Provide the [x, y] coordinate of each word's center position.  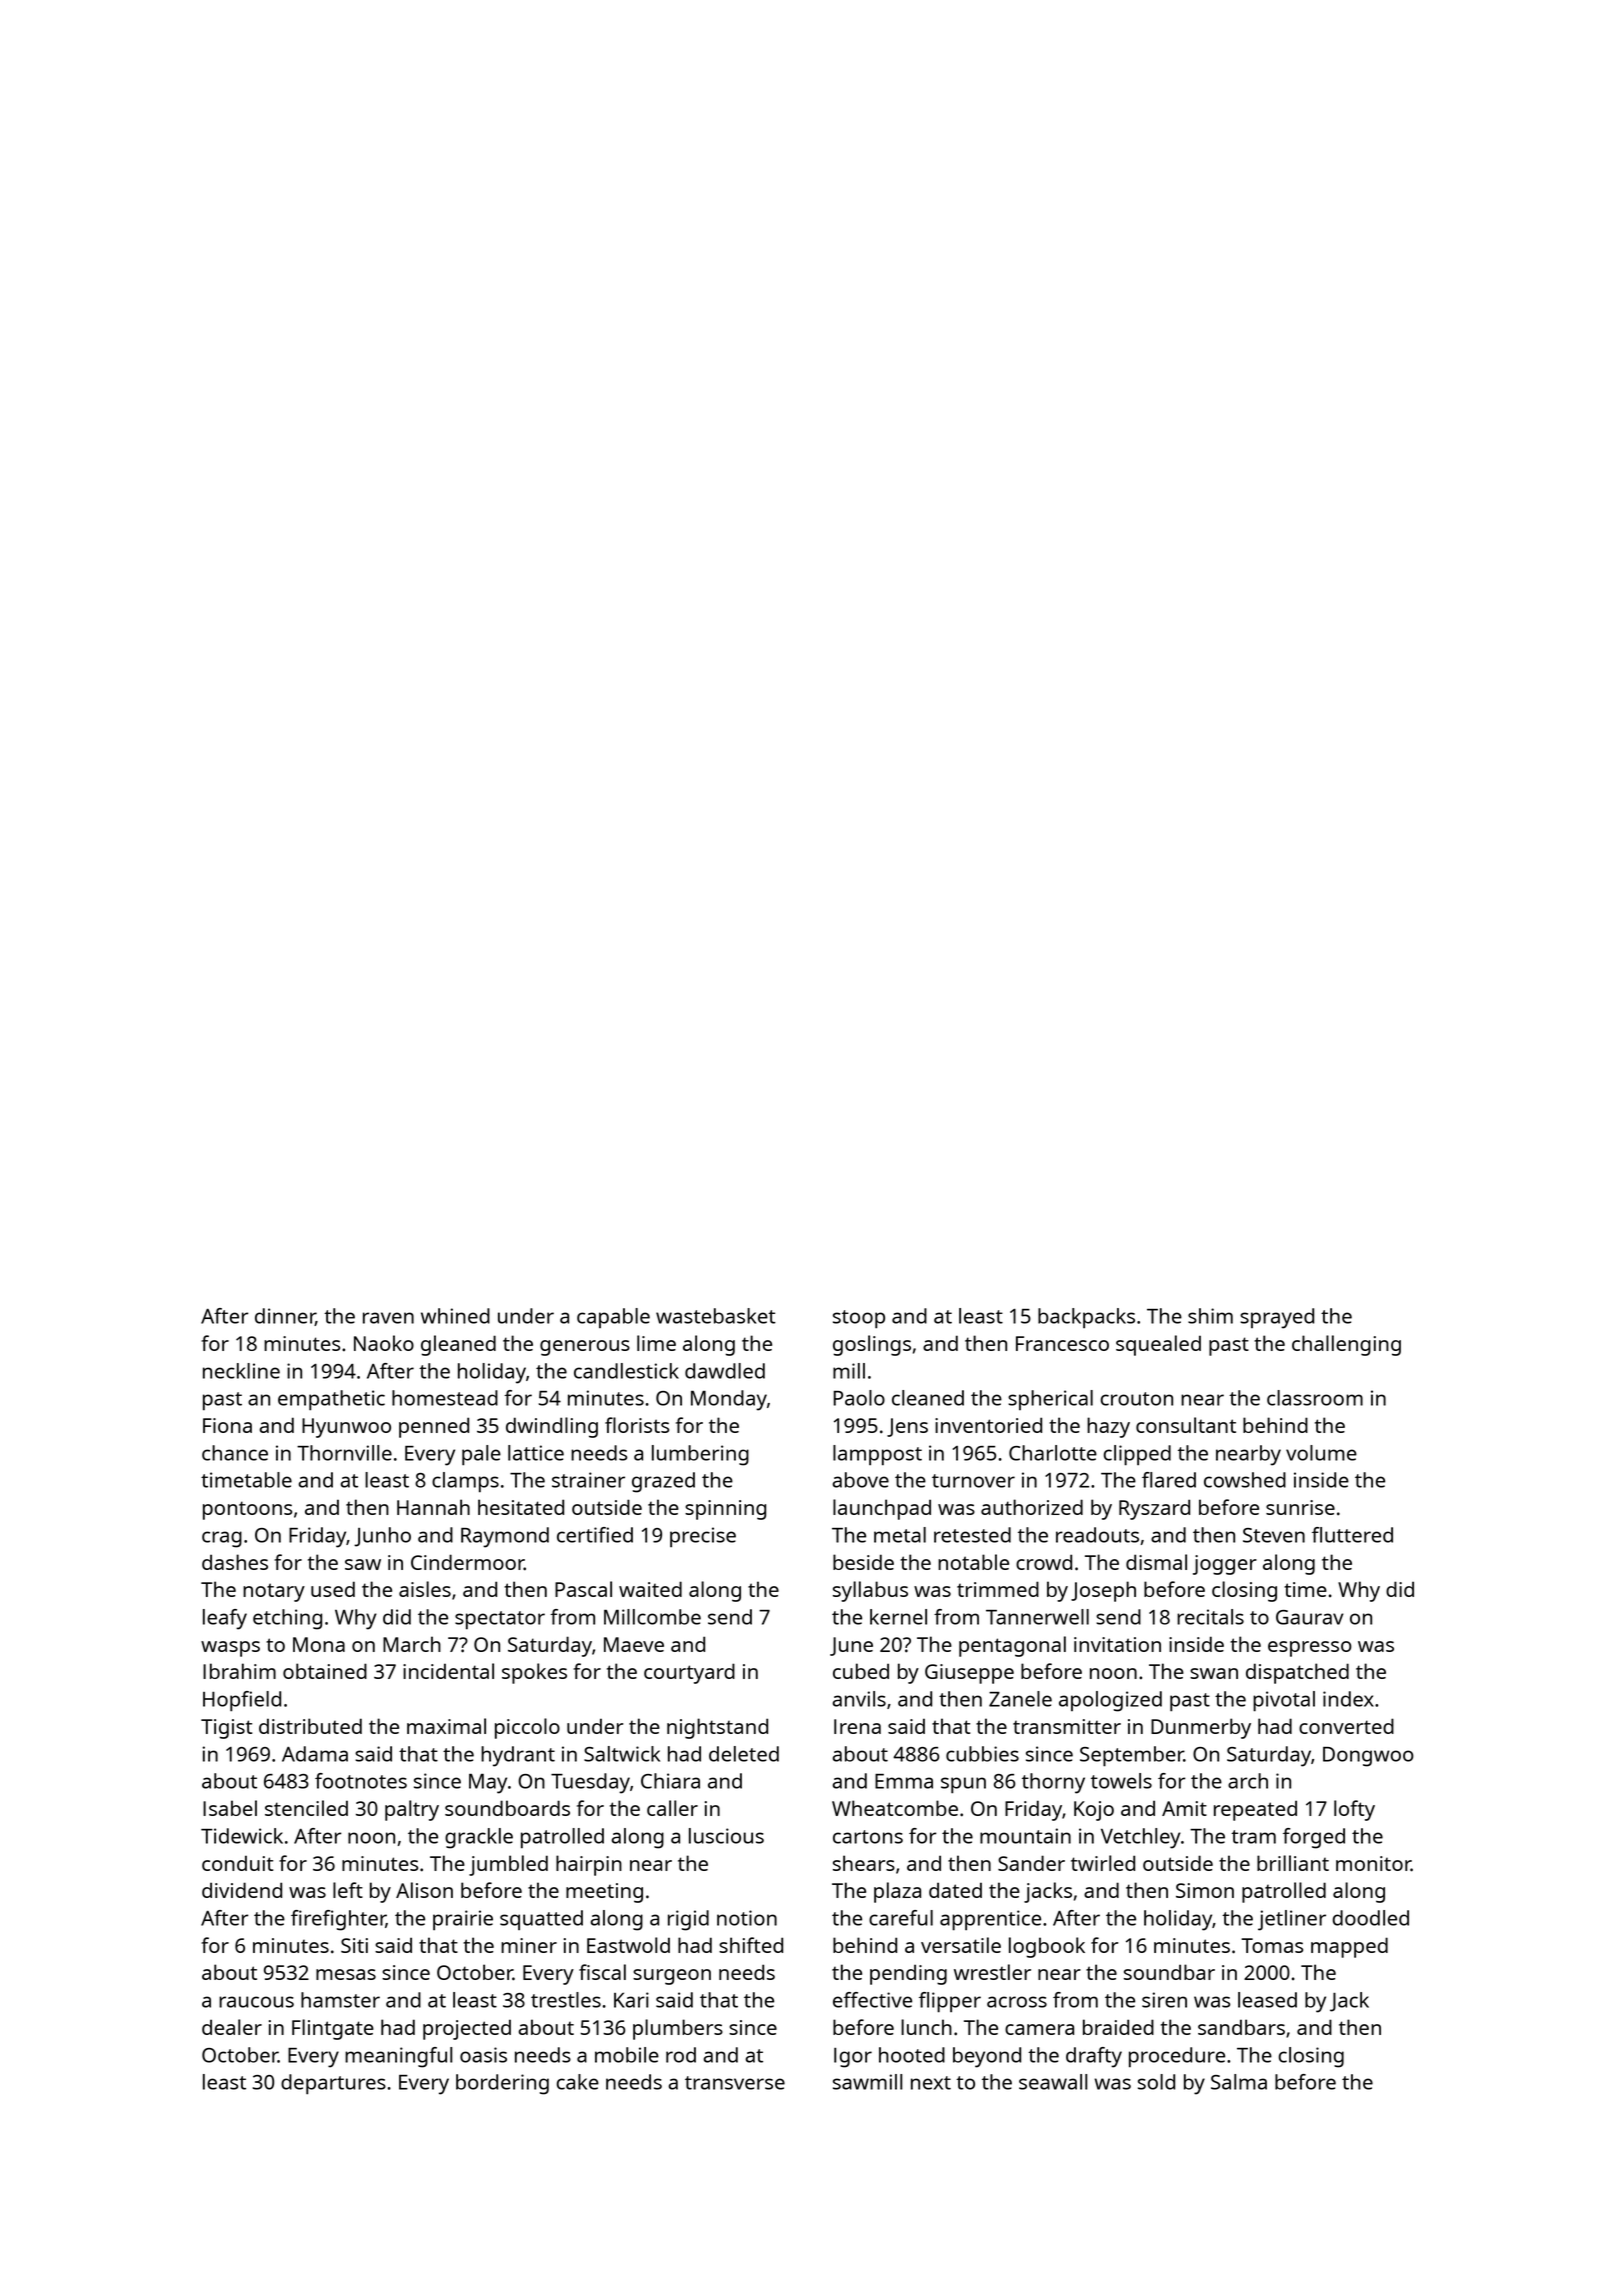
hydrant [518, 1756]
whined [455, 1316]
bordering [502, 2084]
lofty [1354, 1810]
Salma [1239, 2082]
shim [1210, 1316]
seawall [1053, 2082]
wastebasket [716, 1316]
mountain [1025, 1836]
